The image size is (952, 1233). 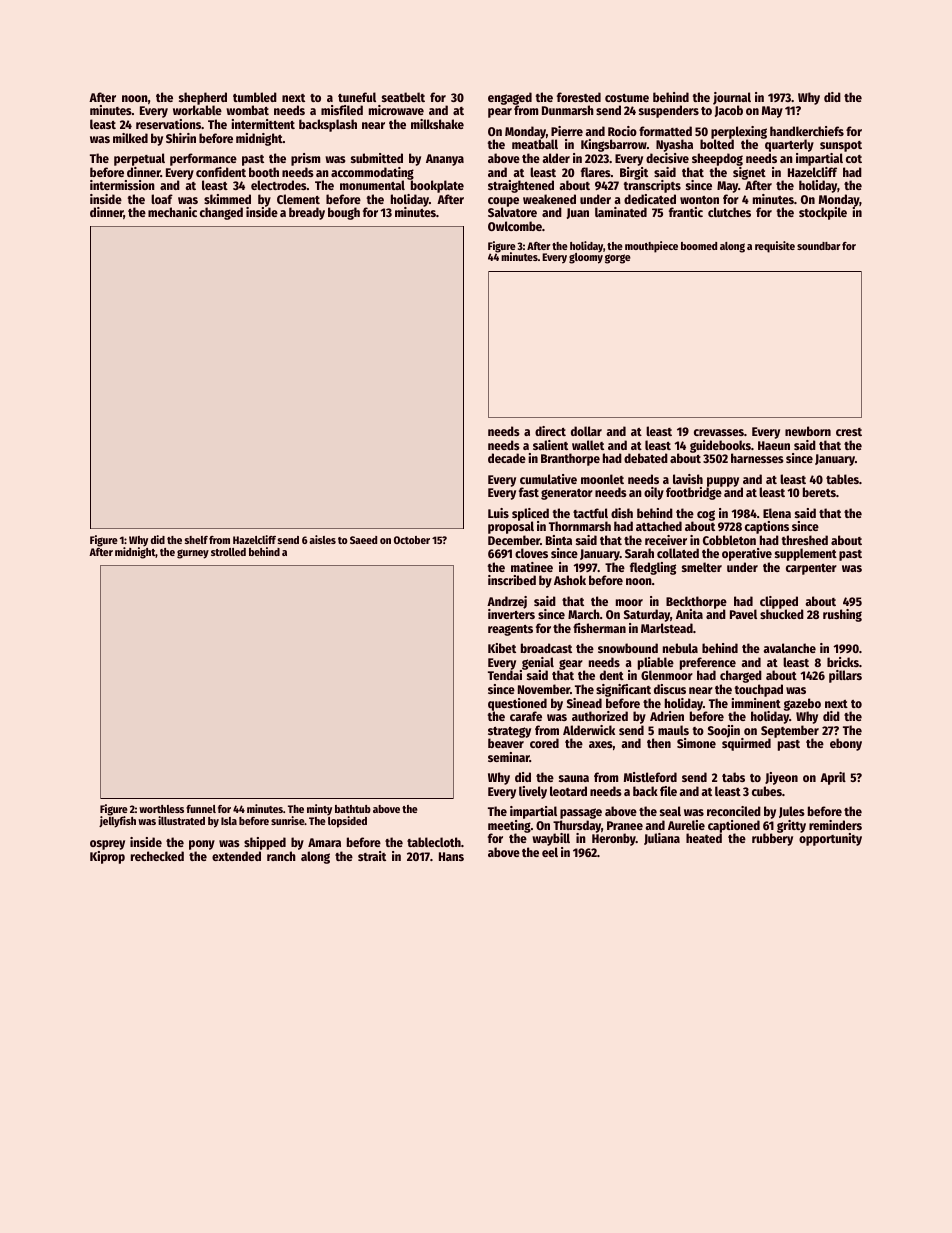 I want to click on engaged, so click(x=510, y=99).
